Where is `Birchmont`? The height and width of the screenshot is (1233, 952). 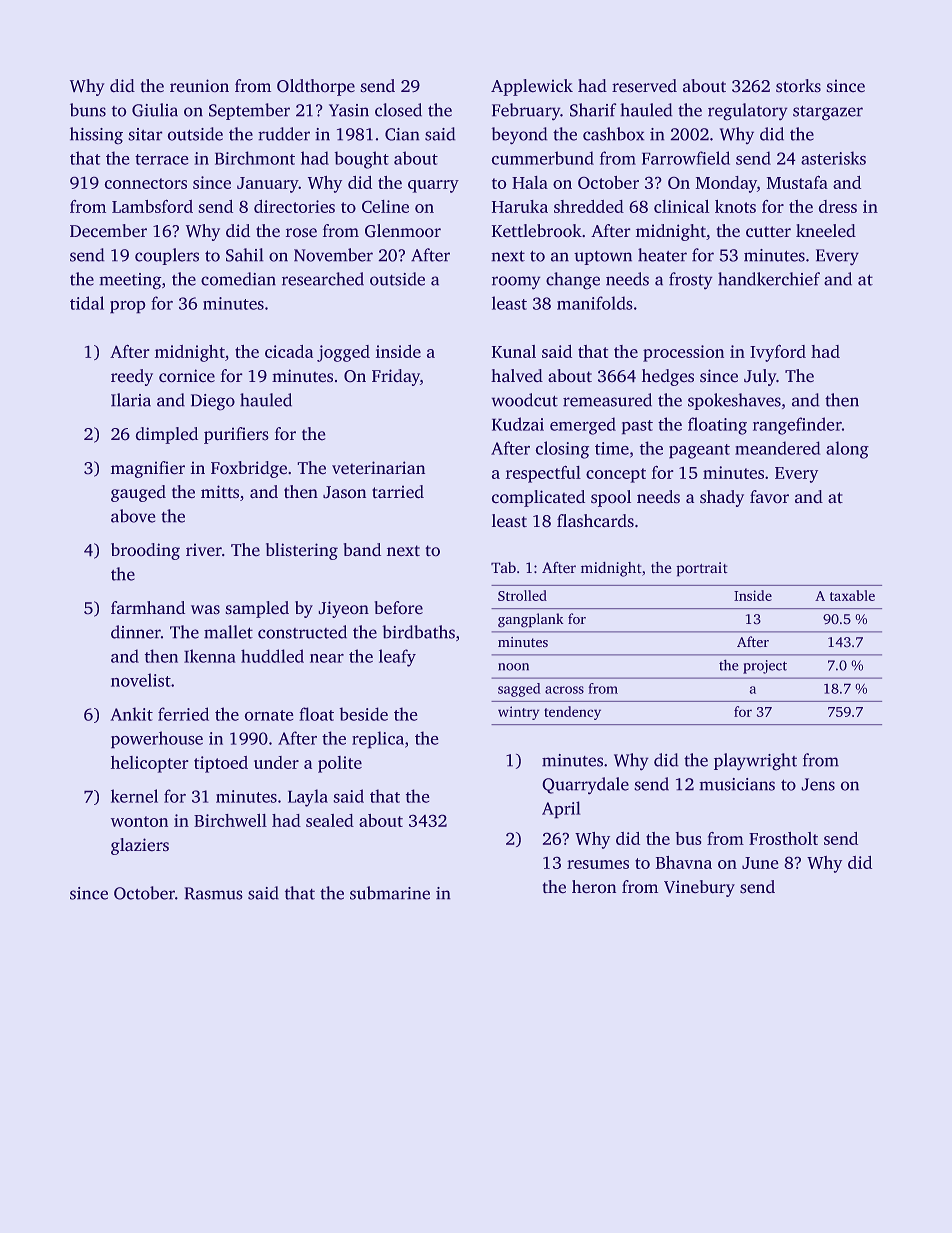
Birchmont is located at coordinates (255, 158).
